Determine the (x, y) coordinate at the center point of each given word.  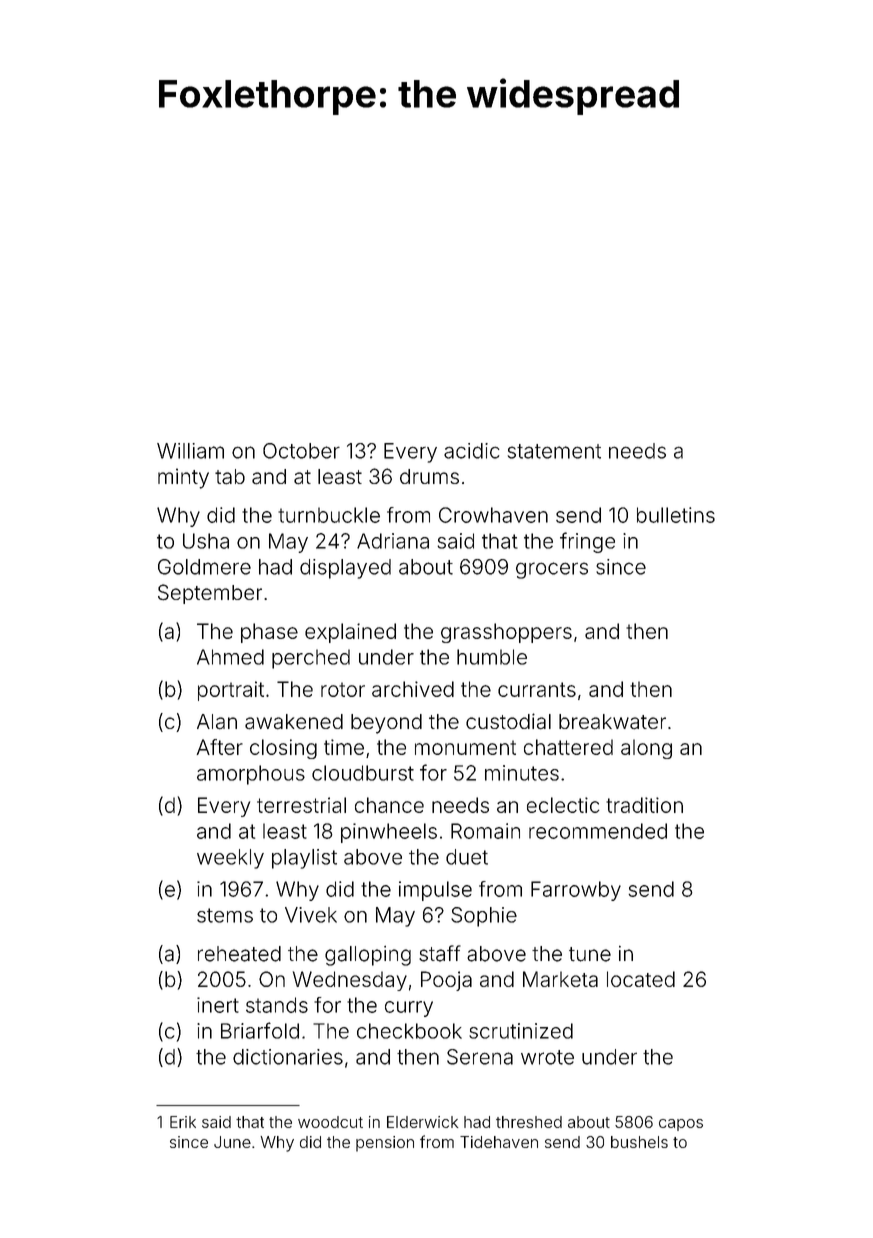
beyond (386, 724)
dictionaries (288, 1057)
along (646, 749)
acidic (472, 451)
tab (230, 477)
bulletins (676, 515)
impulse (435, 891)
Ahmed (230, 657)
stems (225, 915)
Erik (183, 1122)
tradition (644, 805)
